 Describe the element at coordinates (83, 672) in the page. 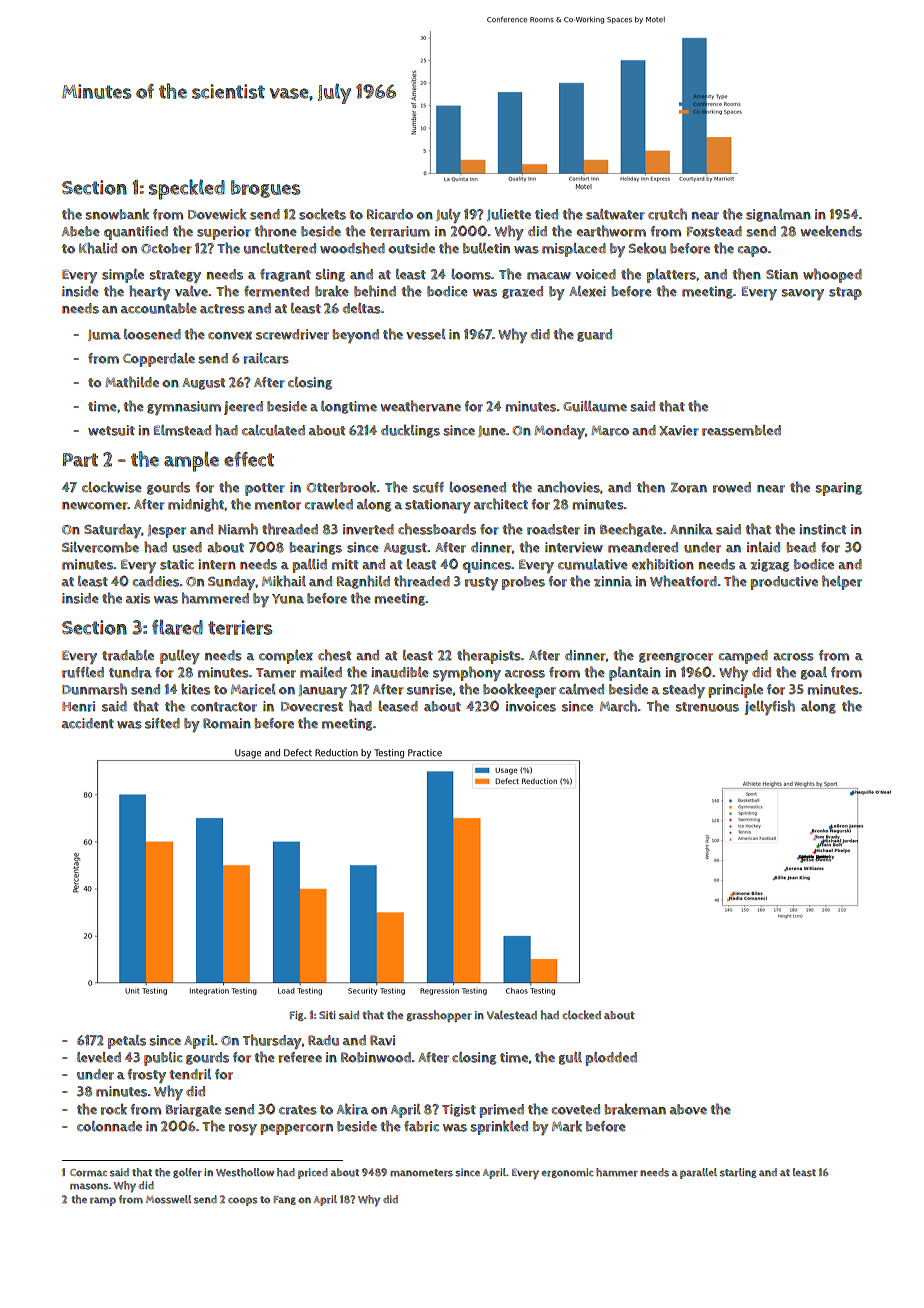

I see `ruffled` at that location.
